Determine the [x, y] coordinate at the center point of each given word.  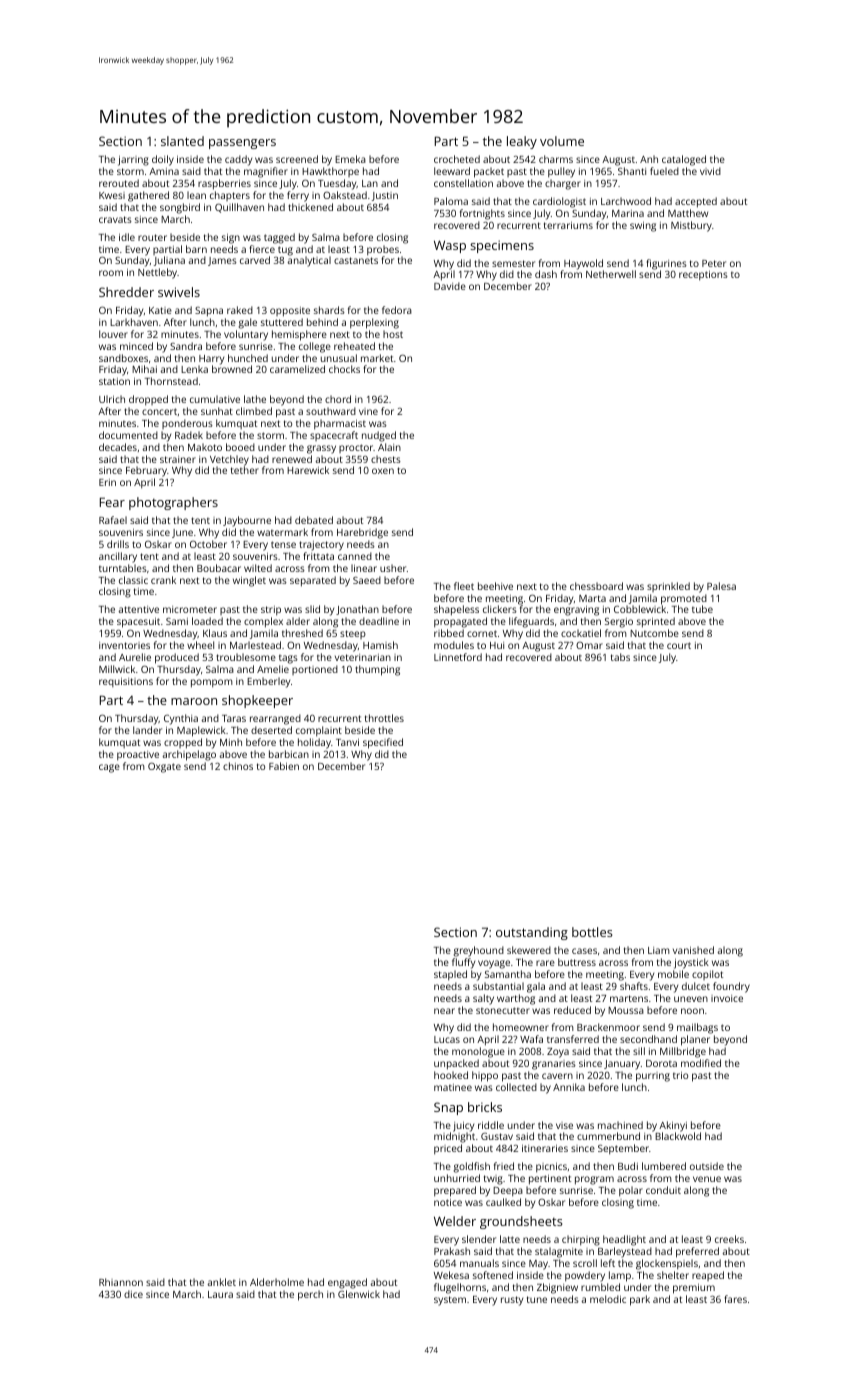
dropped [148, 400]
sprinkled [668, 587]
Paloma [451, 201]
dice [133, 1294]
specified [383, 743]
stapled [450, 975]
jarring [133, 160]
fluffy [463, 963]
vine [368, 411]
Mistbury [691, 226]
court [679, 645]
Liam [659, 950]
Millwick [117, 669]
